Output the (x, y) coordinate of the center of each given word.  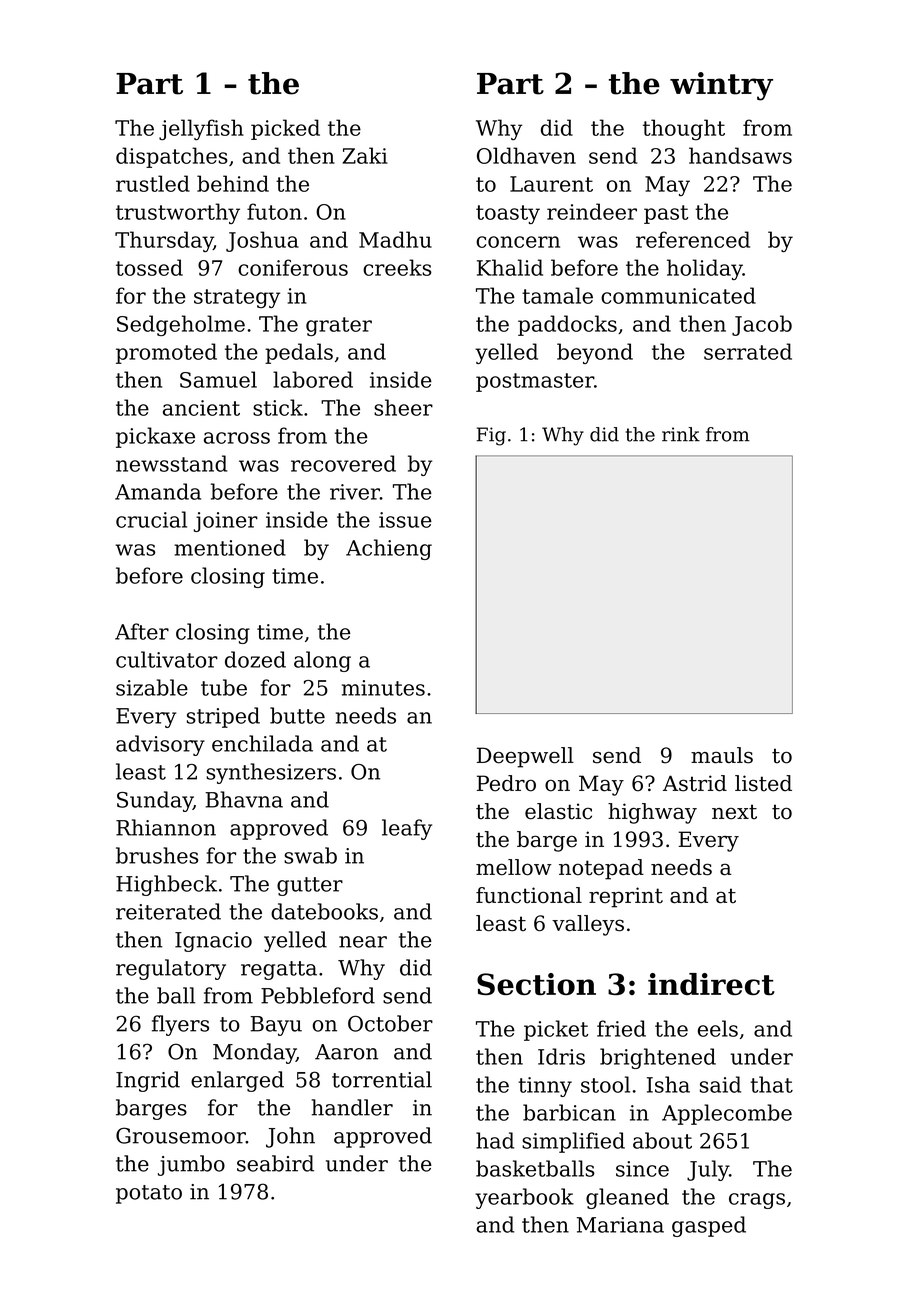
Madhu (395, 239)
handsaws (740, 155)
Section (536, 984)
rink (681, 434)
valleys (588, 925)
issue (405, 520)
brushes (157, 855)
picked (285, 129)
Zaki (365, 155)
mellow (514, 867)
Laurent (551, 184)
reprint (626, 897)
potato (149, 1194)
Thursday (164, 241)
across (237, 438)
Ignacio (213, 942)
